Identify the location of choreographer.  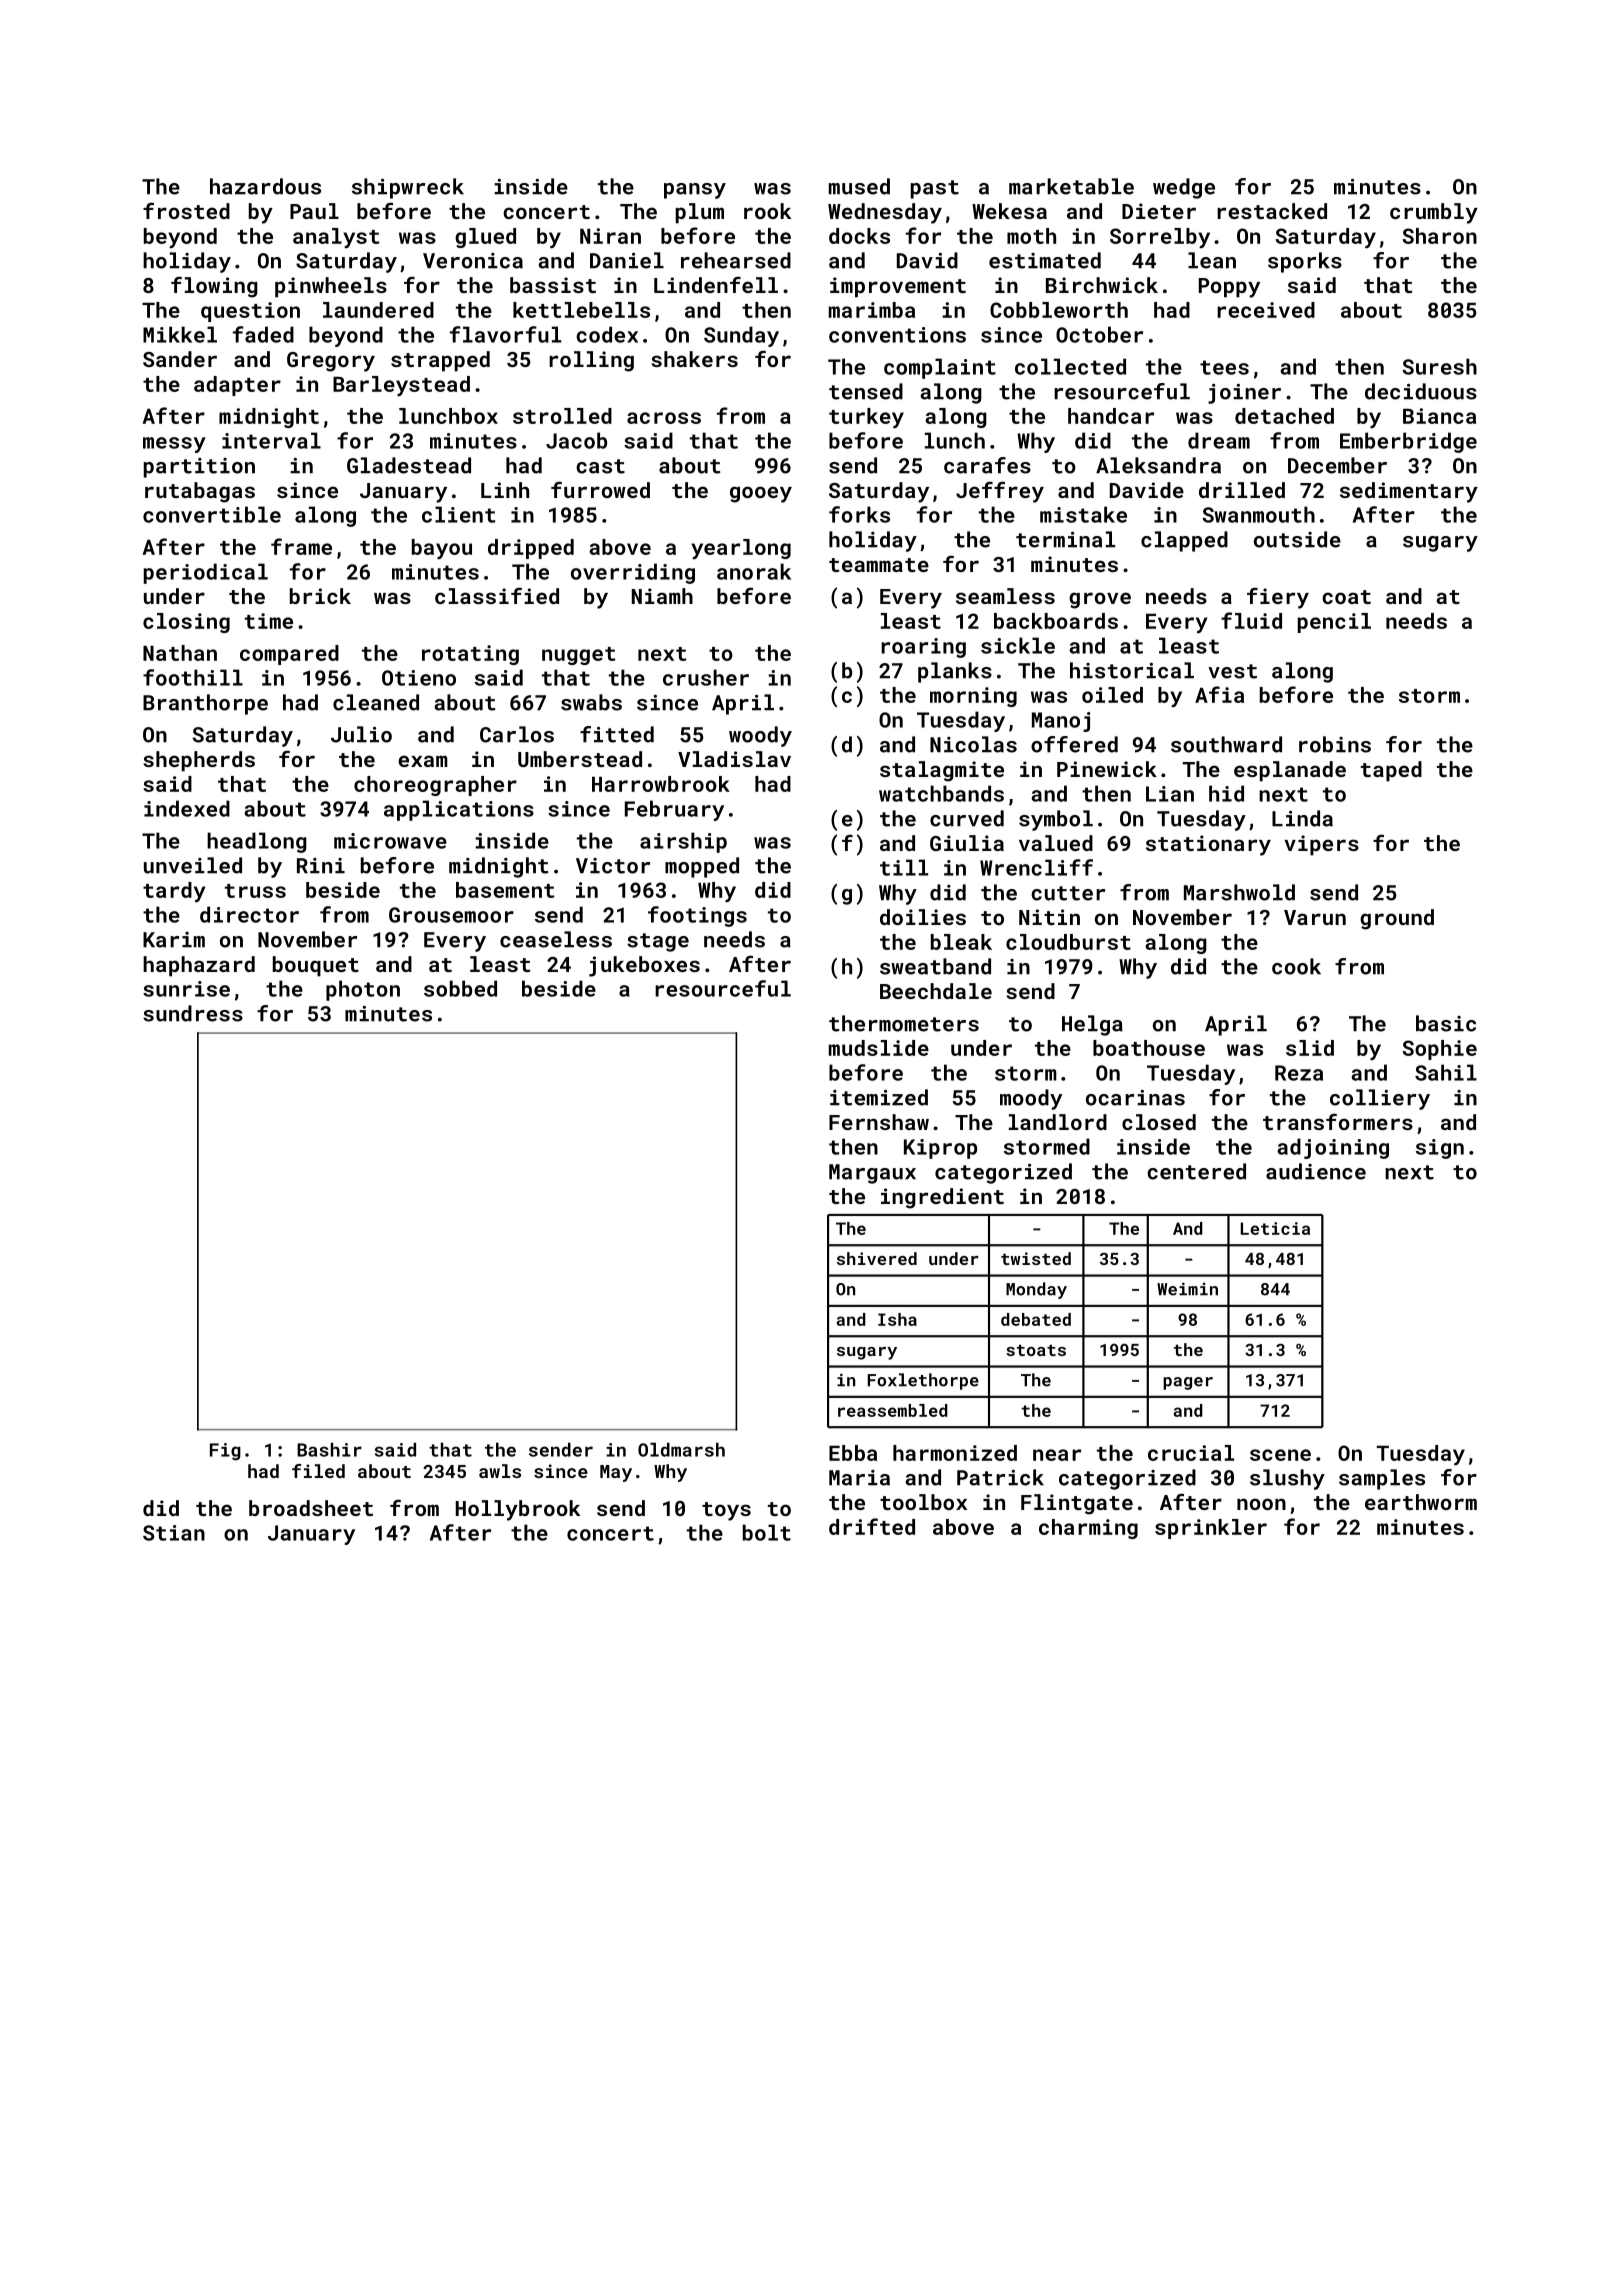
(435, 786).
